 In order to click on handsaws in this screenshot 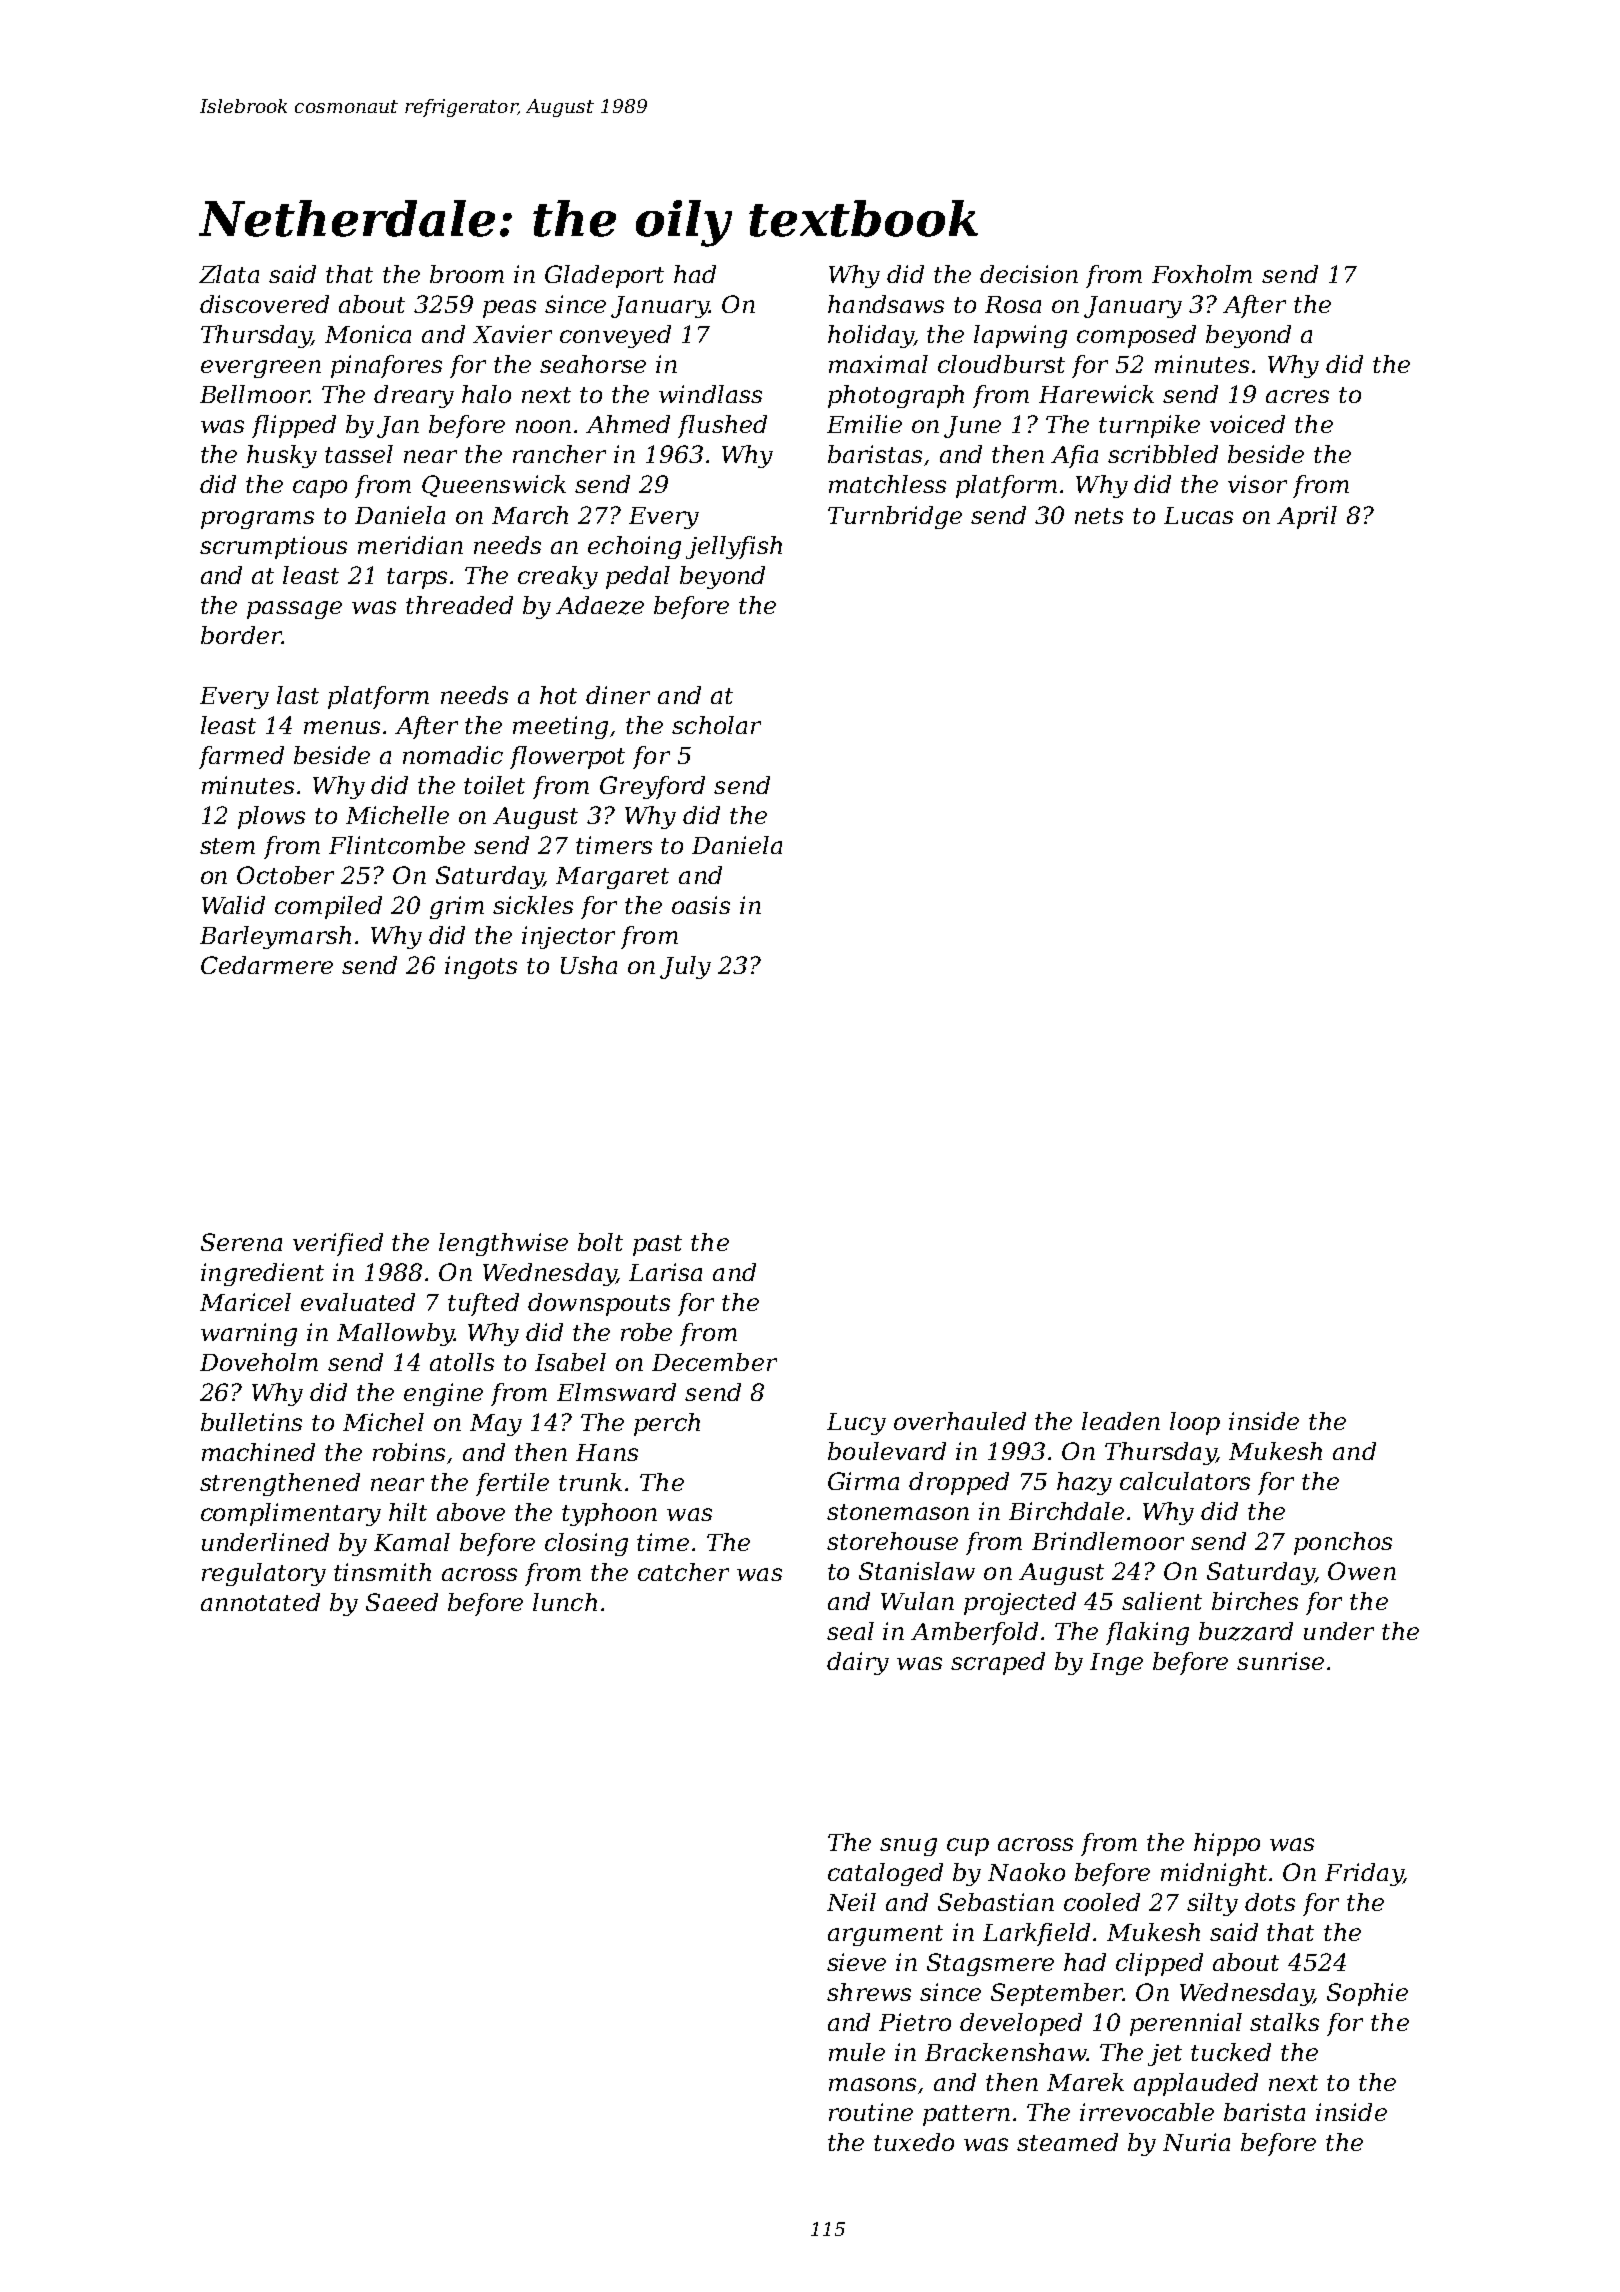, I will do `click(886, 304)`.
